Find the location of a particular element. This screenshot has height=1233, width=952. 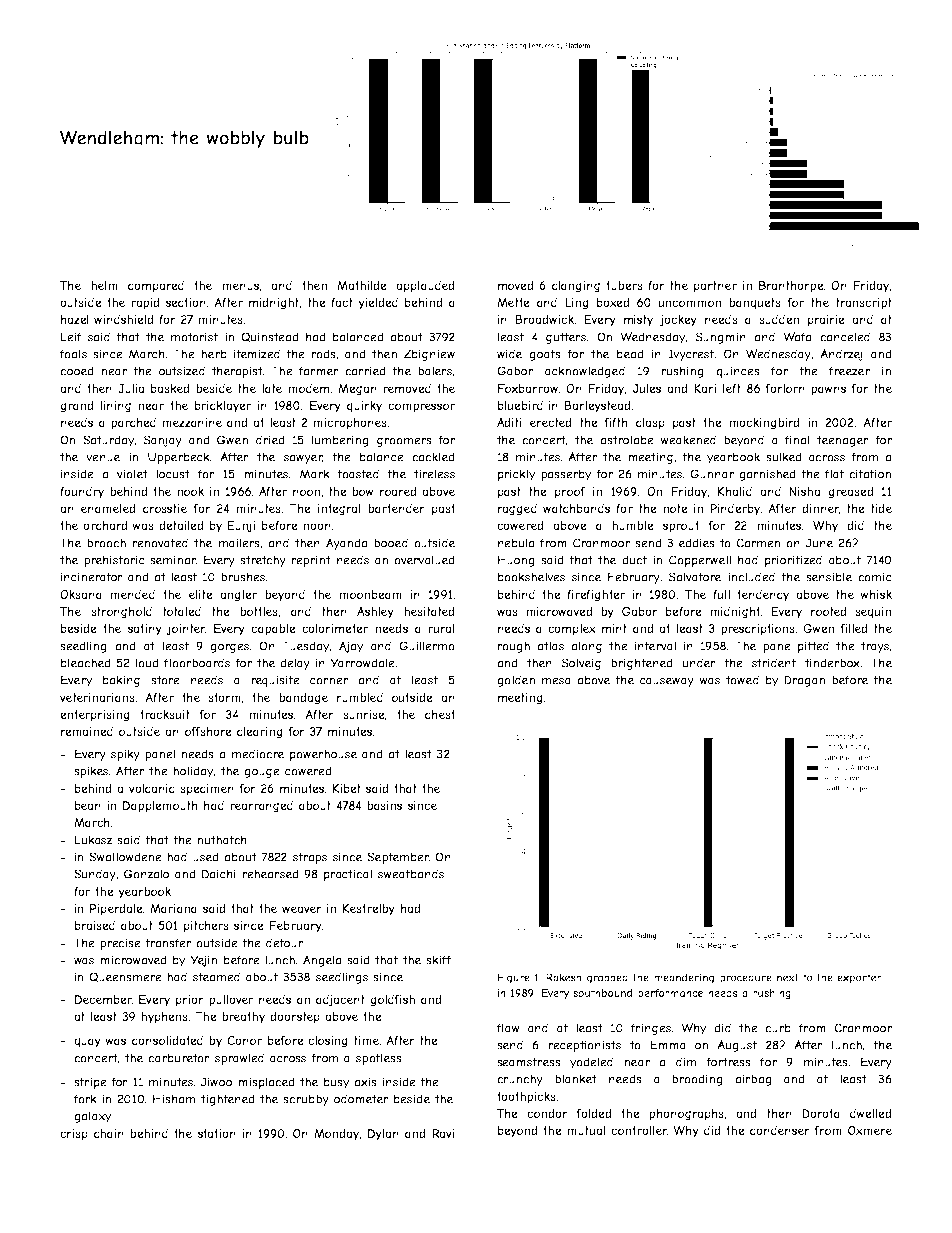

condenser is located at coordinates (780, 1130).
